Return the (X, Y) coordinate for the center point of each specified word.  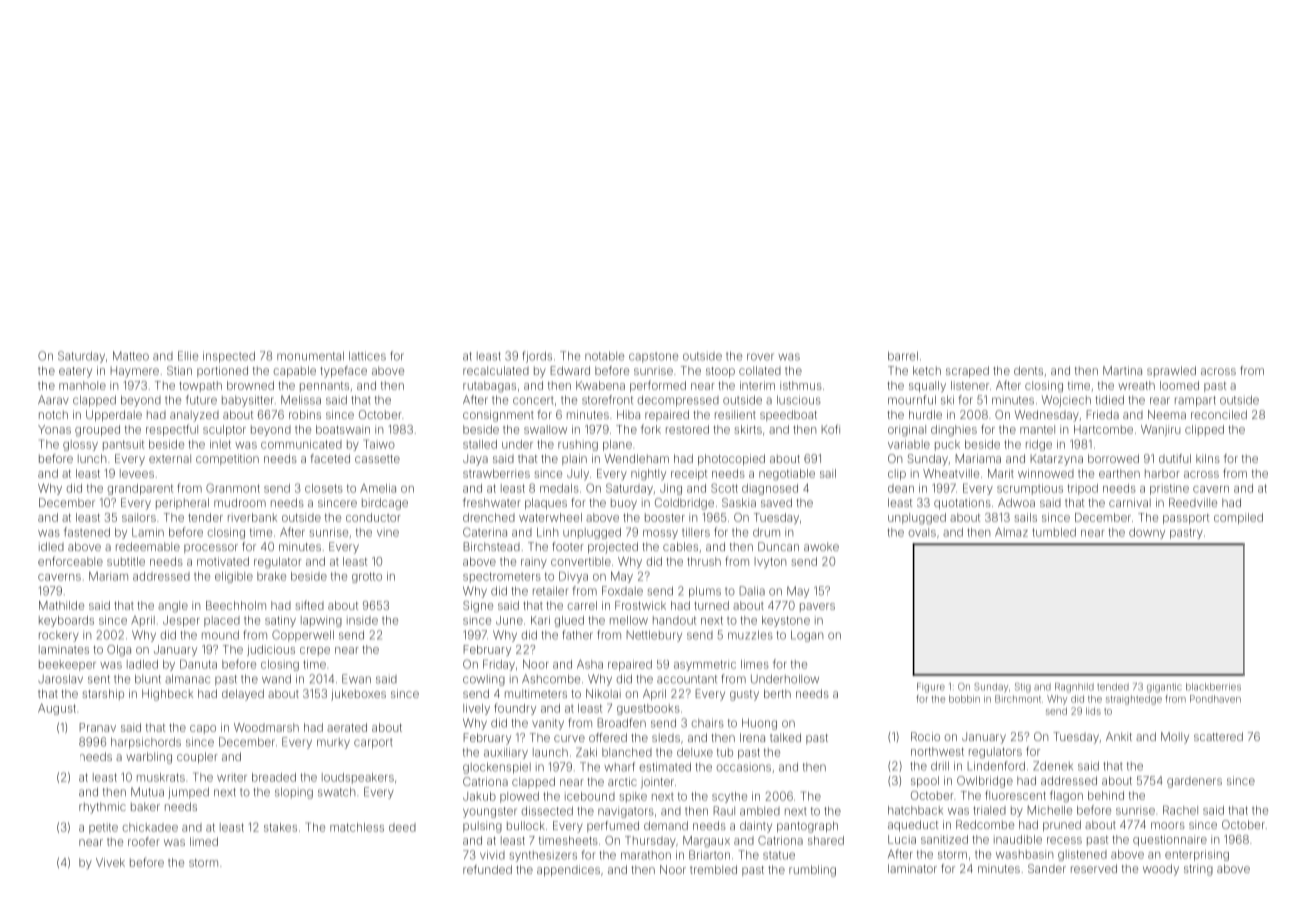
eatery (75, 372)
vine (388, 532)
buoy (624, 504)
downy (1147, 533)
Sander (1047, 868)
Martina (1122, 370)
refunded (487, 869)
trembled (713, 869)
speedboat (788, 415)
